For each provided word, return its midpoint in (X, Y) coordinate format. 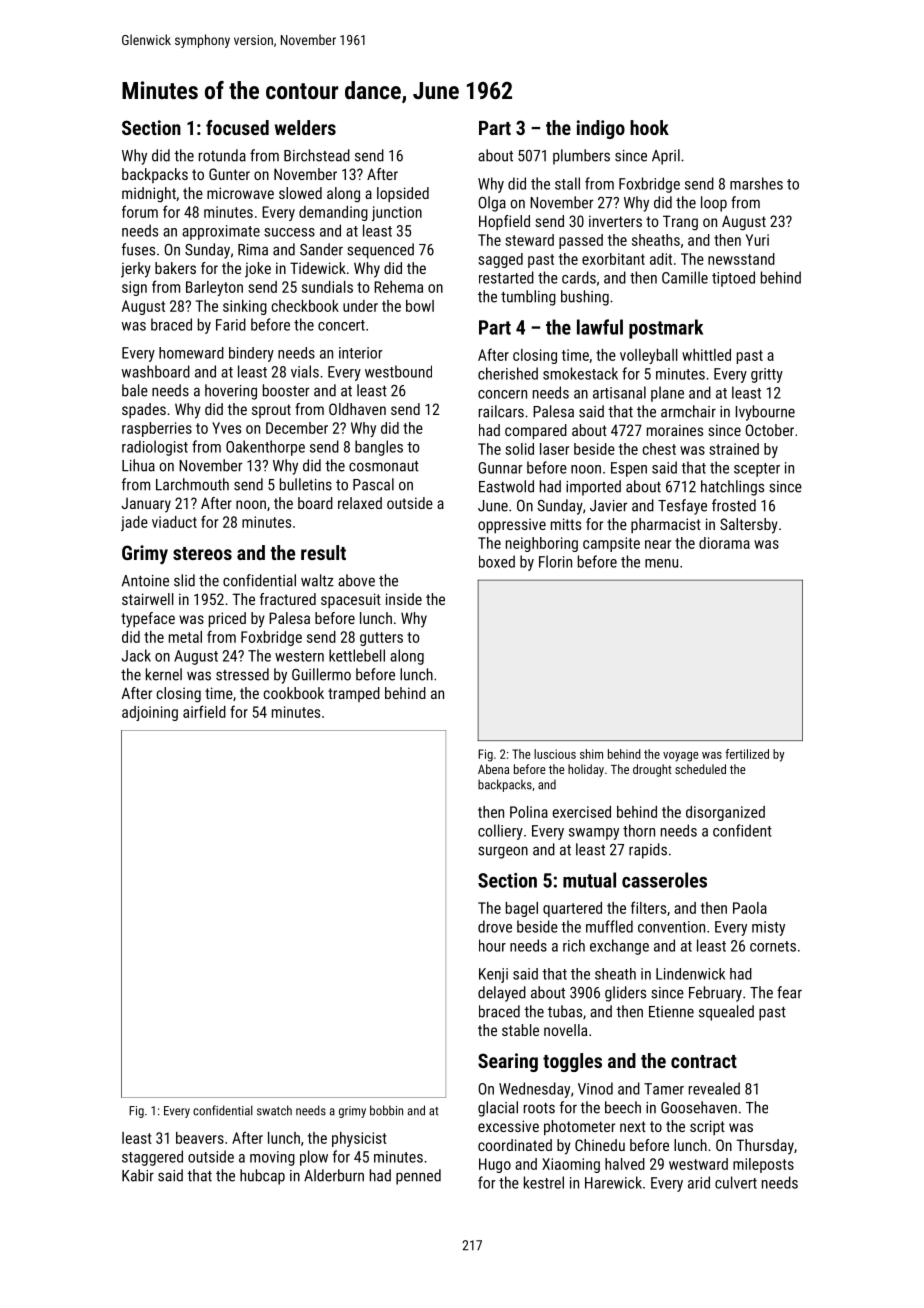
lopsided (403, 194)
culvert (736, 1182)
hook (649, 127)
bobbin (386, 1110)
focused (237, 127)
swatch (274, 1110)
